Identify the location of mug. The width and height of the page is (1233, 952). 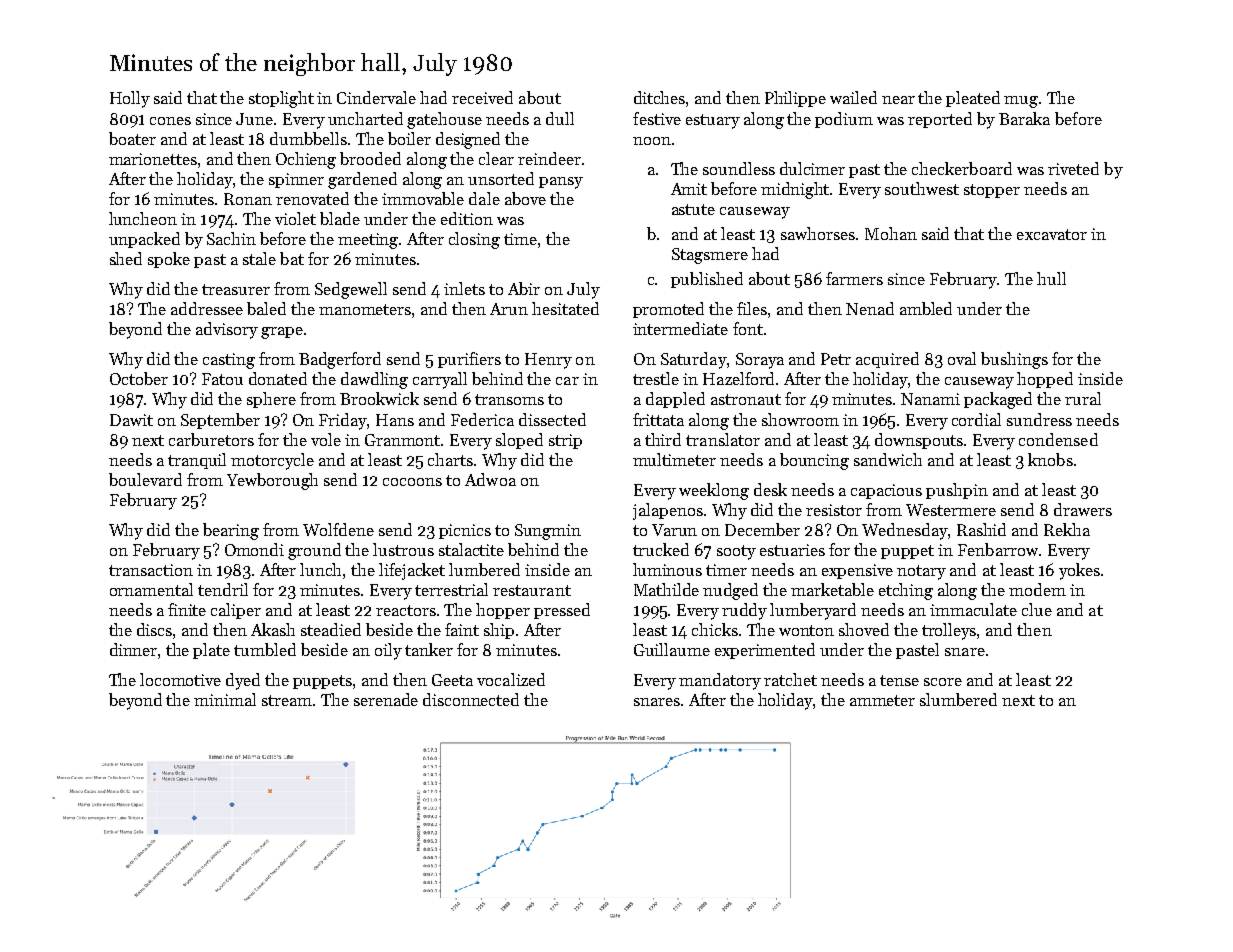
(1021, 102).
